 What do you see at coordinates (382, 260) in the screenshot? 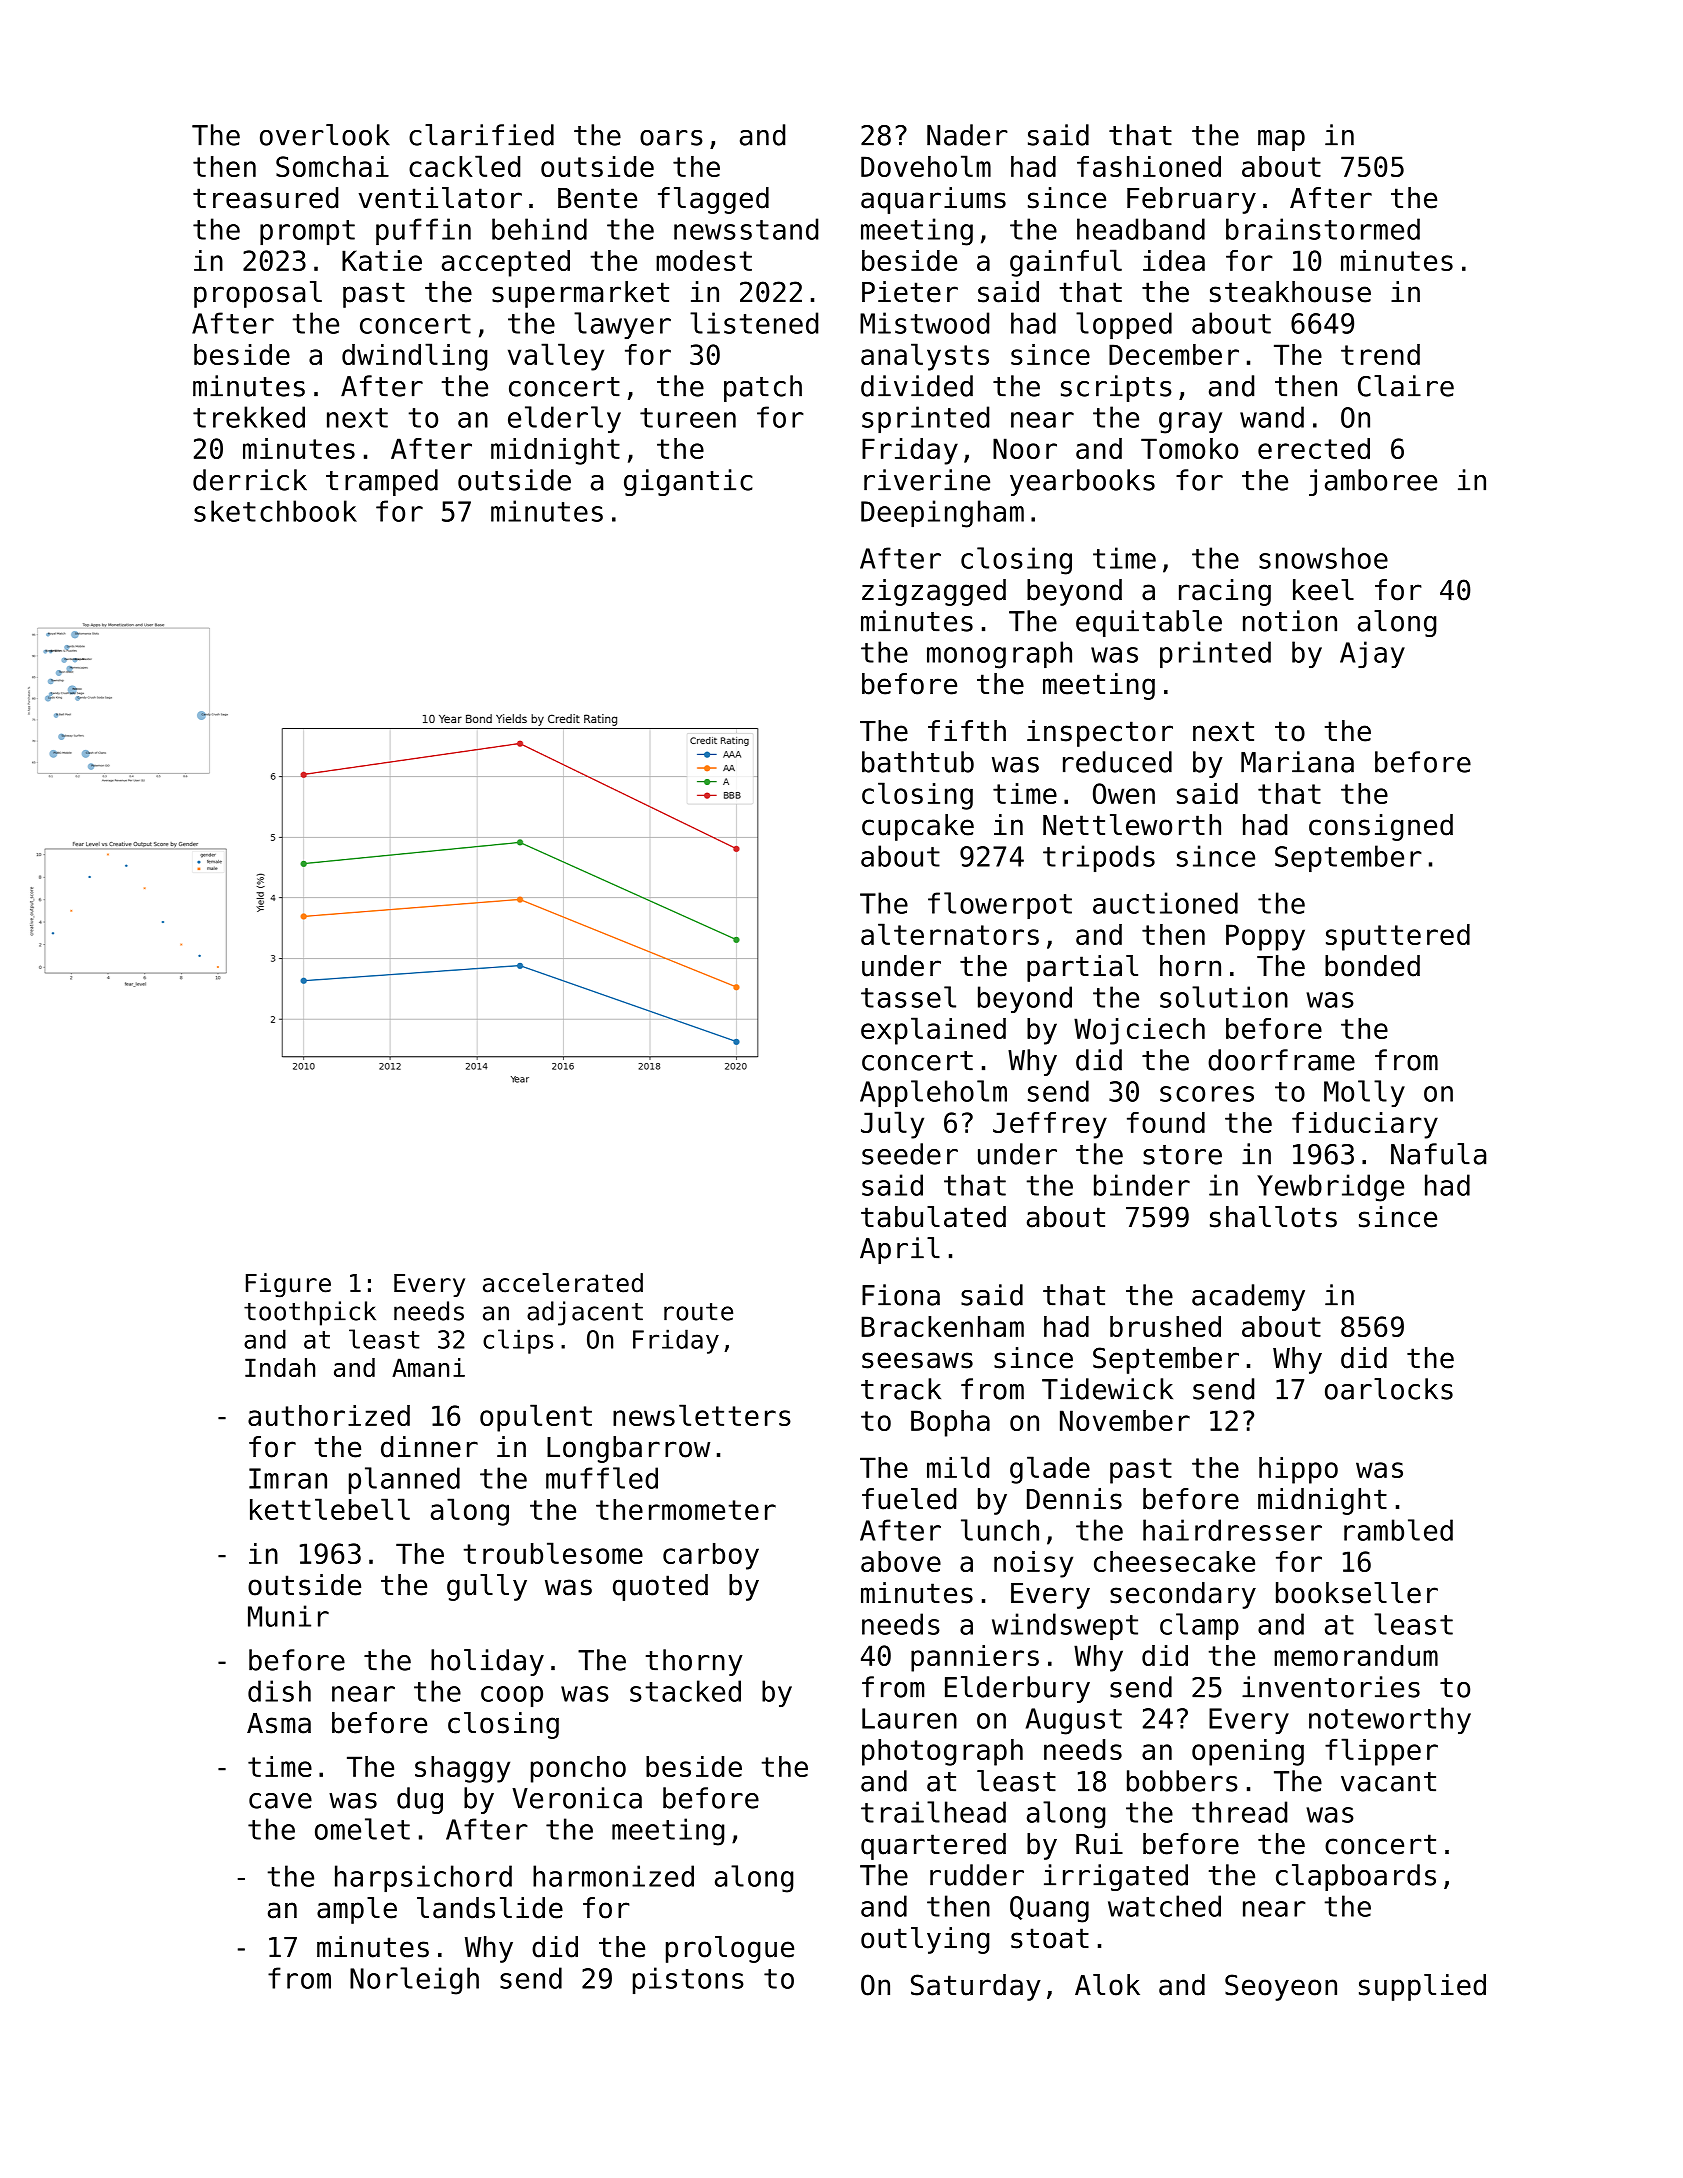
I see `Katie` at bounding box center [382, 260].
